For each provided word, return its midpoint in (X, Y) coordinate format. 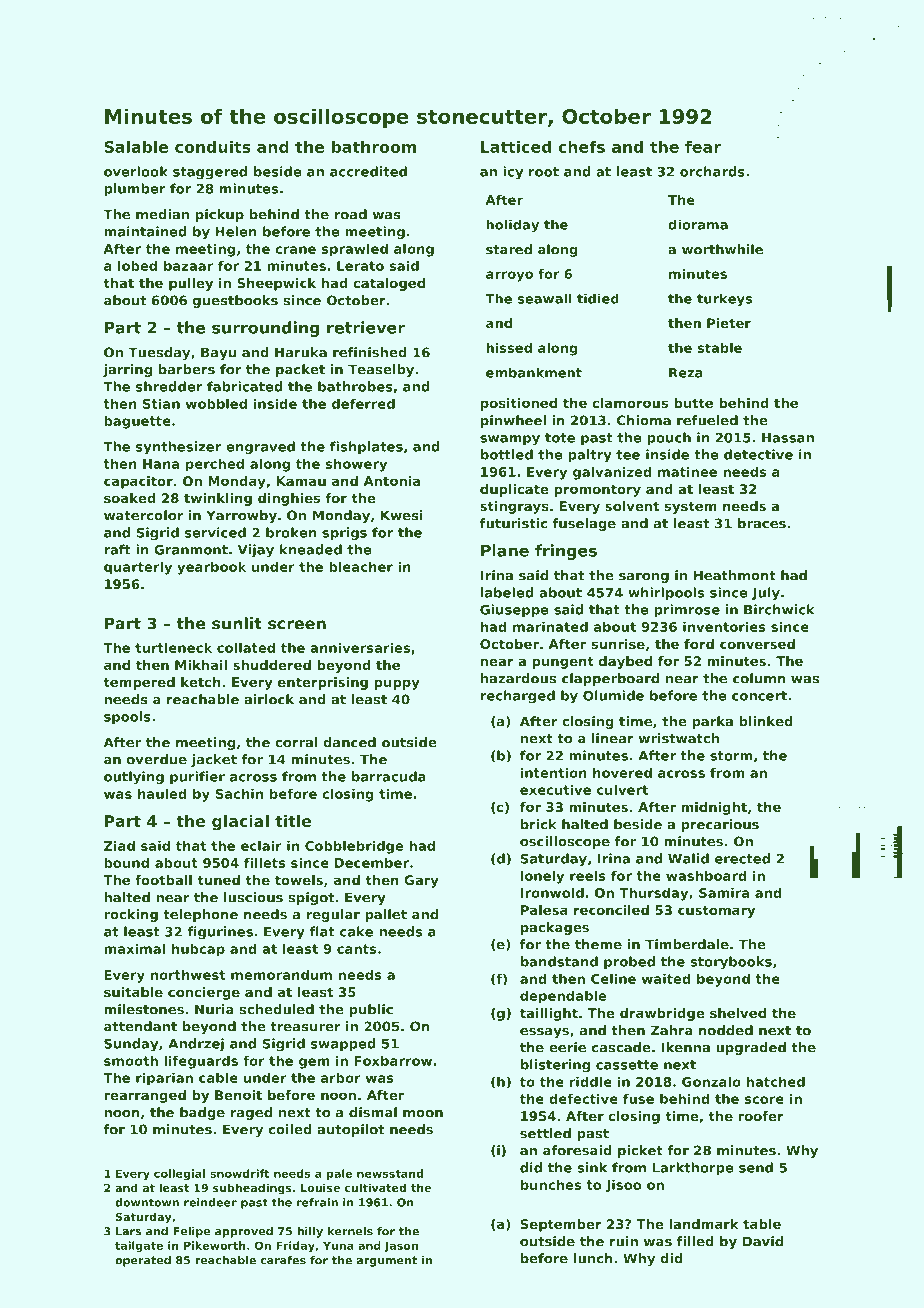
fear (703, 146)
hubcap (198, 950)
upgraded (751, 1048)
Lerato (360, 266)
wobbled (216, 403)
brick (539, 824)
